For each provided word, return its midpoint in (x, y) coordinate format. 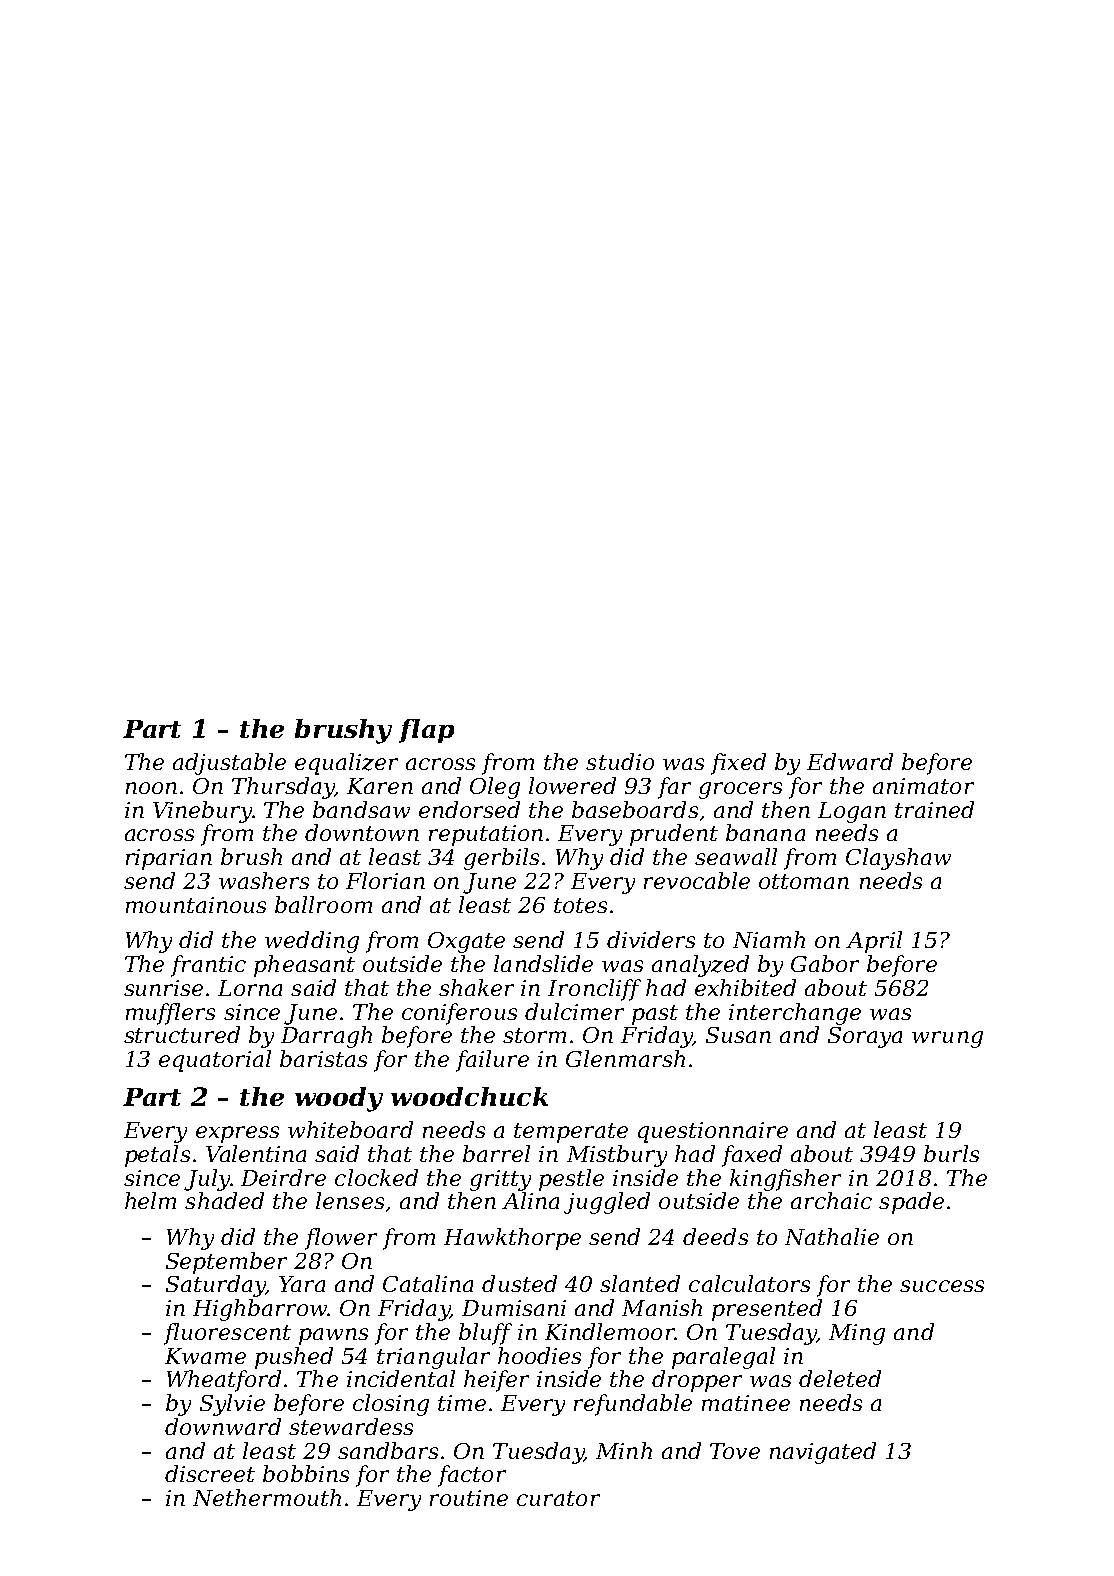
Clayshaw (898, 859)
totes (580, 905)
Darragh (326, 1037)
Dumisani (514, 1308)
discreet (210, 1473)
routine (469, 1498)
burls (951, 1153)
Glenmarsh (625, 1058)
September (226, 1263)
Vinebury (202, 812)
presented (767, 1310)
